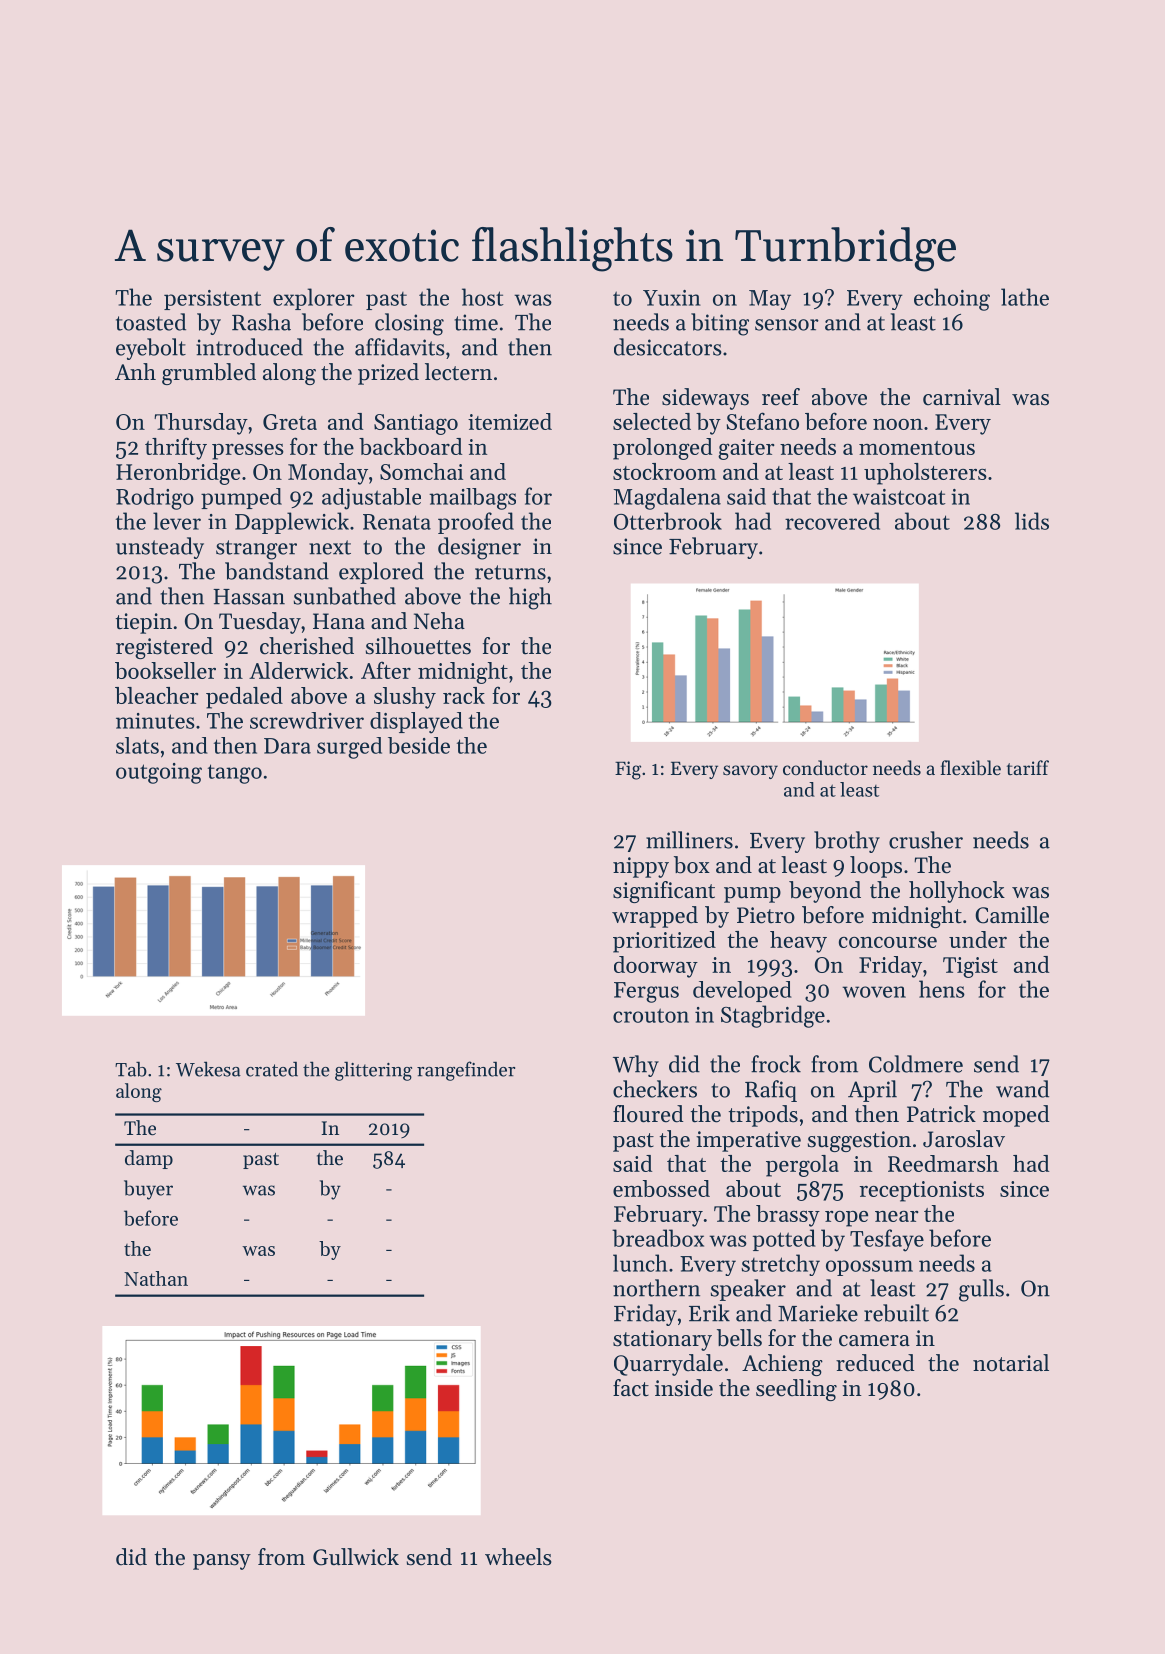 The width and height of the page is (1165, 1654). I want to click on lunch, so click(640, 1263).
